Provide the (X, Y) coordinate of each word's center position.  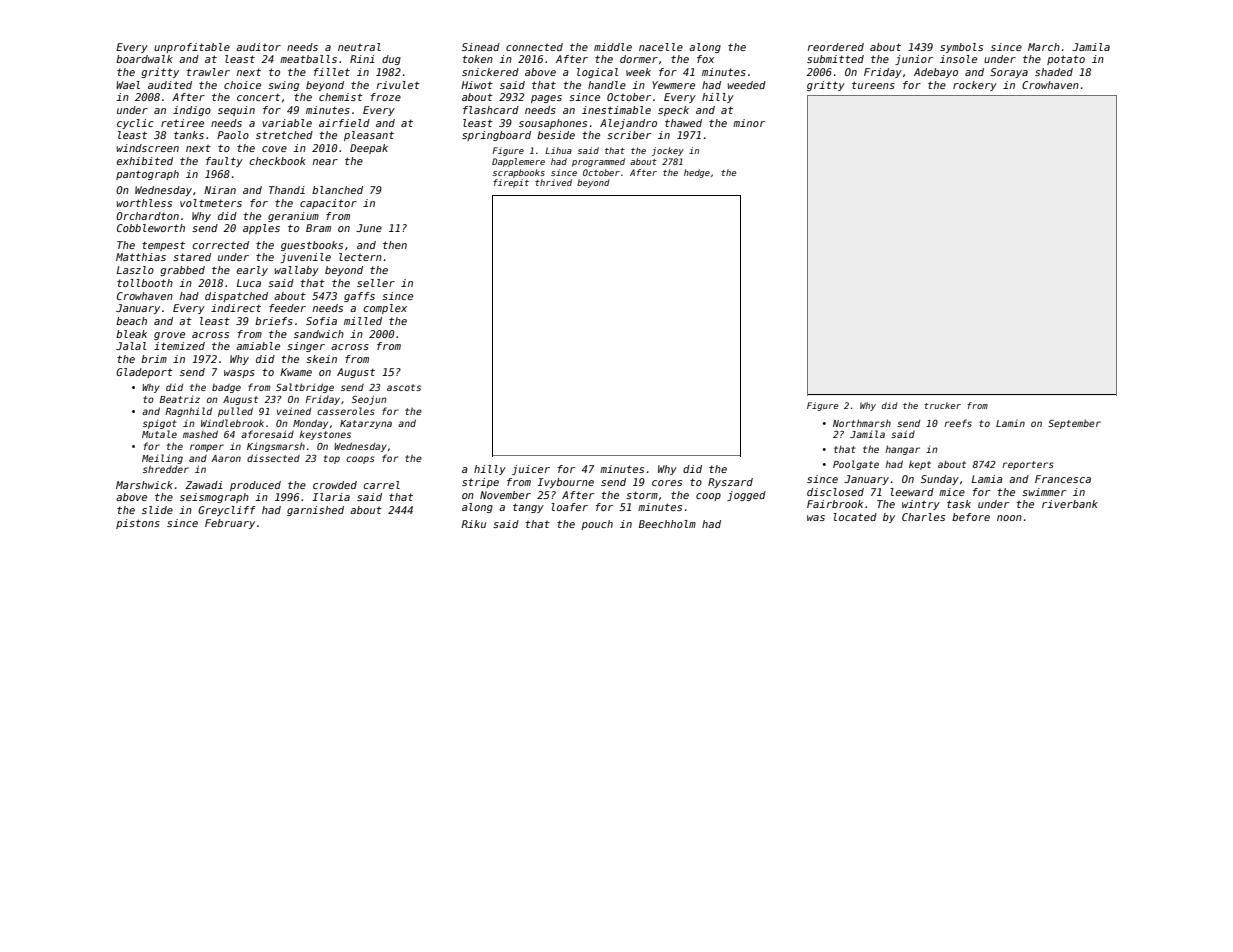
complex (385, 309)
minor (749, 123)
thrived (553, 182)
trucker (942, 405)
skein (321, 359)
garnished (315, 511)
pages (546, 99)
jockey (668, 151)
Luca (248, 283)
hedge (697, 173)
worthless (144, 203)
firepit (511, 183)
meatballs (308, 59)
